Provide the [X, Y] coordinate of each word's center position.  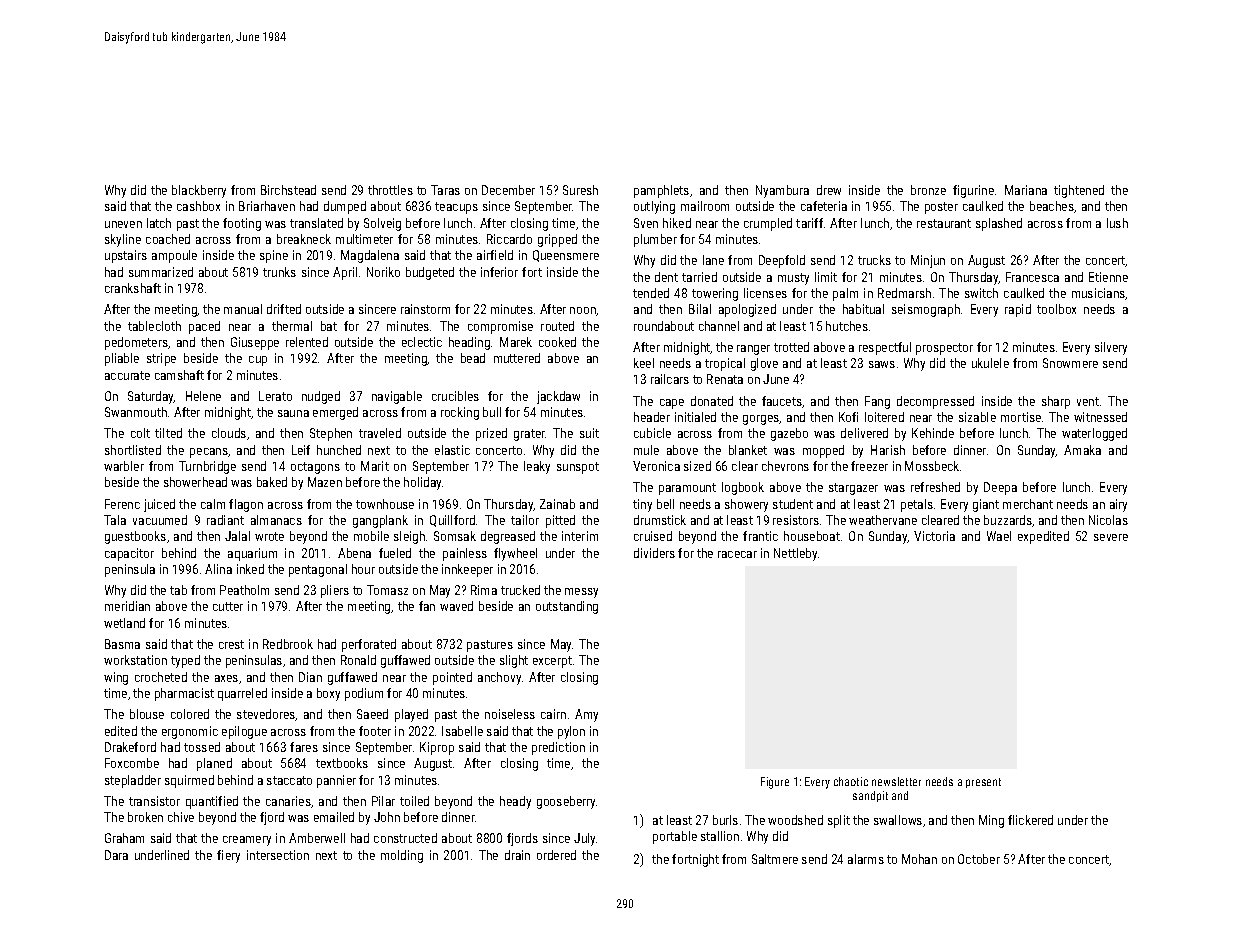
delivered [864, 433]
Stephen [331, 434]
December [508, 190]
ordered [556, 855]
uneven [123, 224]
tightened [1079, 191]
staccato [289, 780]
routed [557, 326]
